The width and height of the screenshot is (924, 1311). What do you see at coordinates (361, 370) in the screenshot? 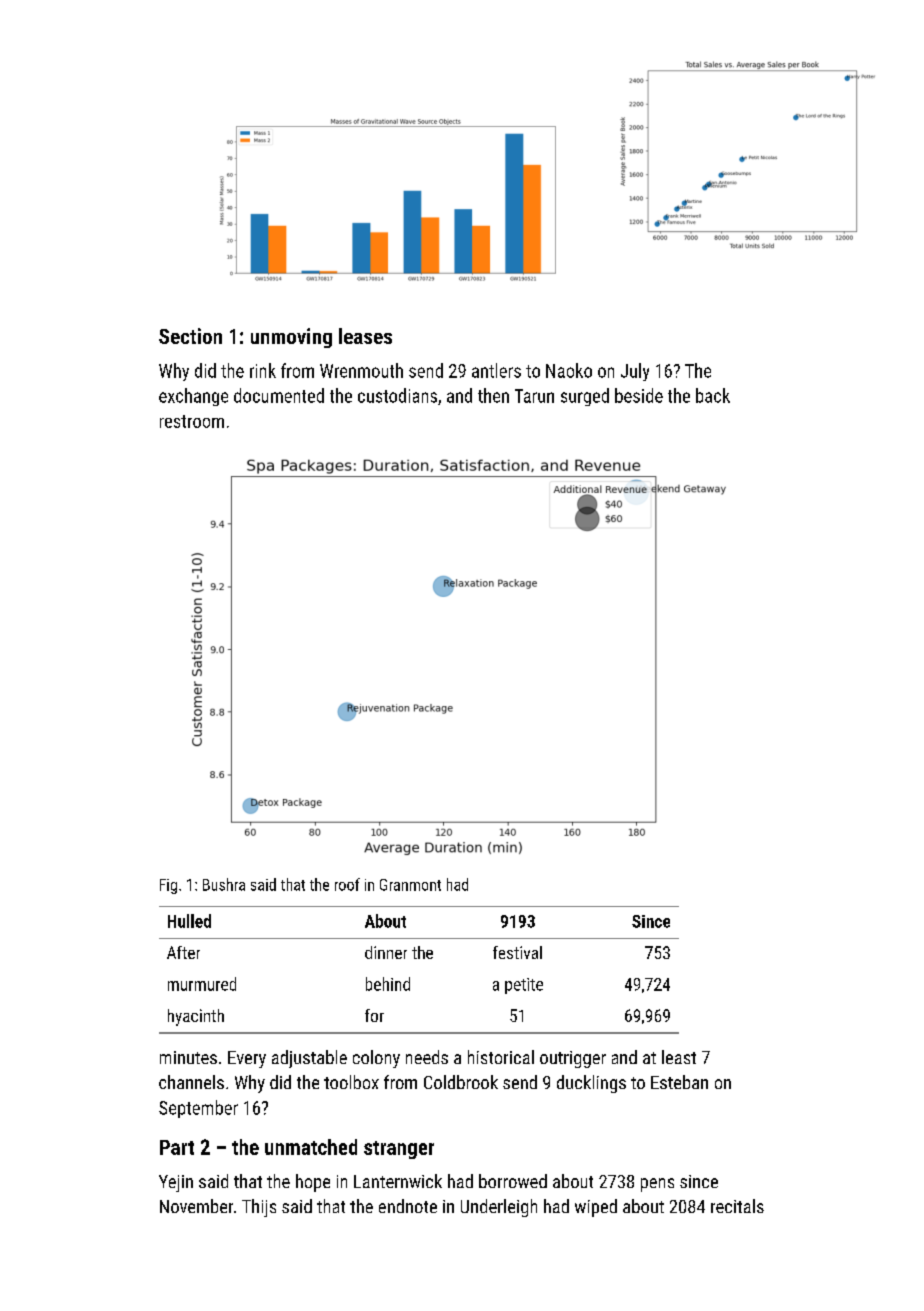
I see `Wrenmouth` at bounding box center [361, 370].
